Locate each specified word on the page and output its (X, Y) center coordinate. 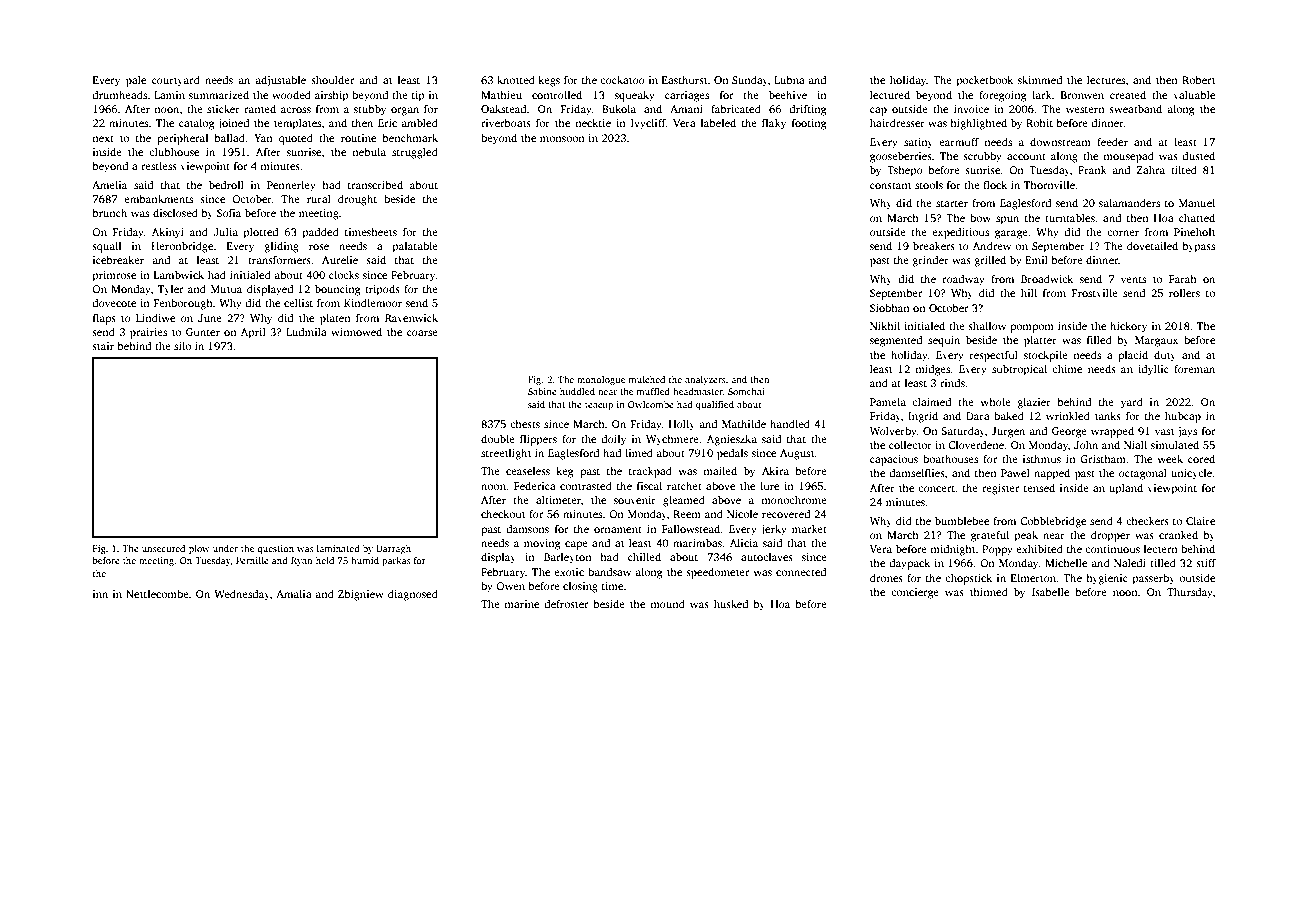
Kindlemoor (373, 302)
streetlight (506, 454)
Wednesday (242, 595)
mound (667, 603)
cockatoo (622, 79)
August (797, 454)
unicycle (1191, 474)
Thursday (1190, 593)
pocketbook (985, 81)
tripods (382, 290)
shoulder (333, 79)
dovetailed (1152, 245)
